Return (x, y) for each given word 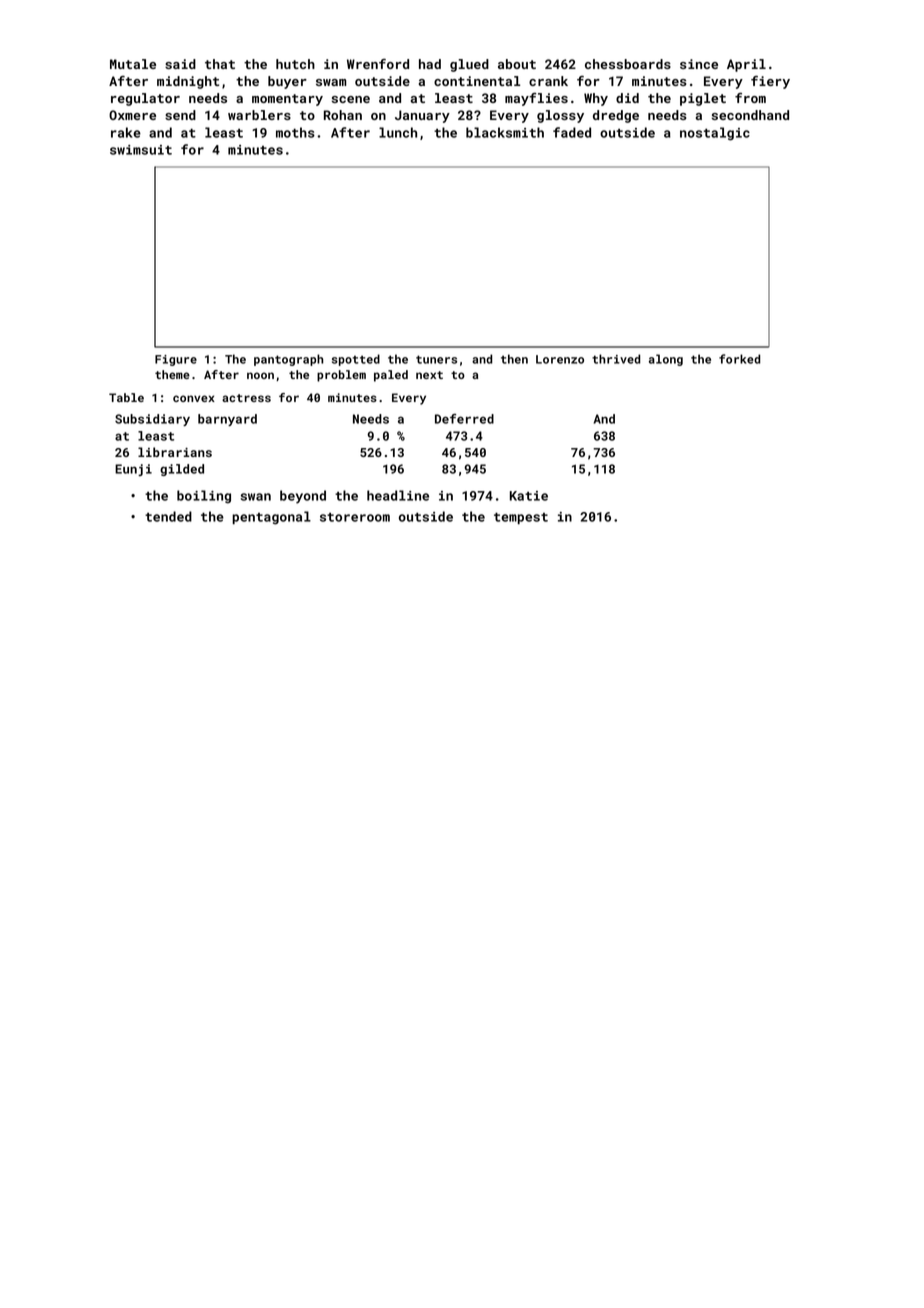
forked (740, 359)
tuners (436, 359)
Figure (176, 360)
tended (168, 516)
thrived (616, 359)
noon (260, 375)
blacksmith (505, 132)
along (666, 360)
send (180, 115)
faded (572, 132)
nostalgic (715, 134)
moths (295, 132)
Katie (529, 496)
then (514, 359)
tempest (521, 518)
